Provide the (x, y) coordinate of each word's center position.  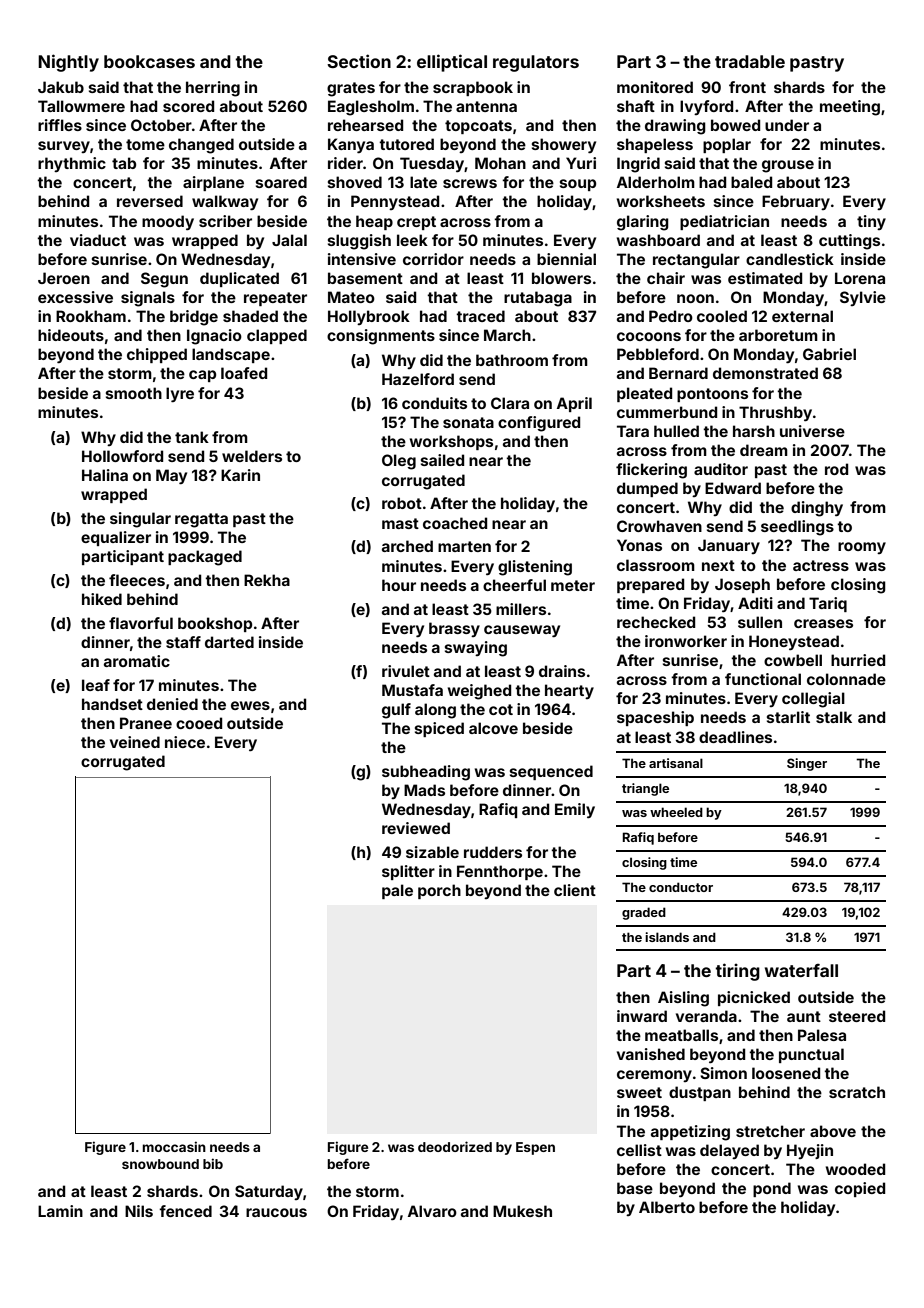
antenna (486, 106)
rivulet (406, 671)
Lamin (60, 1211)
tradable (750, 61)
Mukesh (522, 1211)
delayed (729, 1151)
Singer (807, 764)
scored (188, 106)
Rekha (267, 580)
